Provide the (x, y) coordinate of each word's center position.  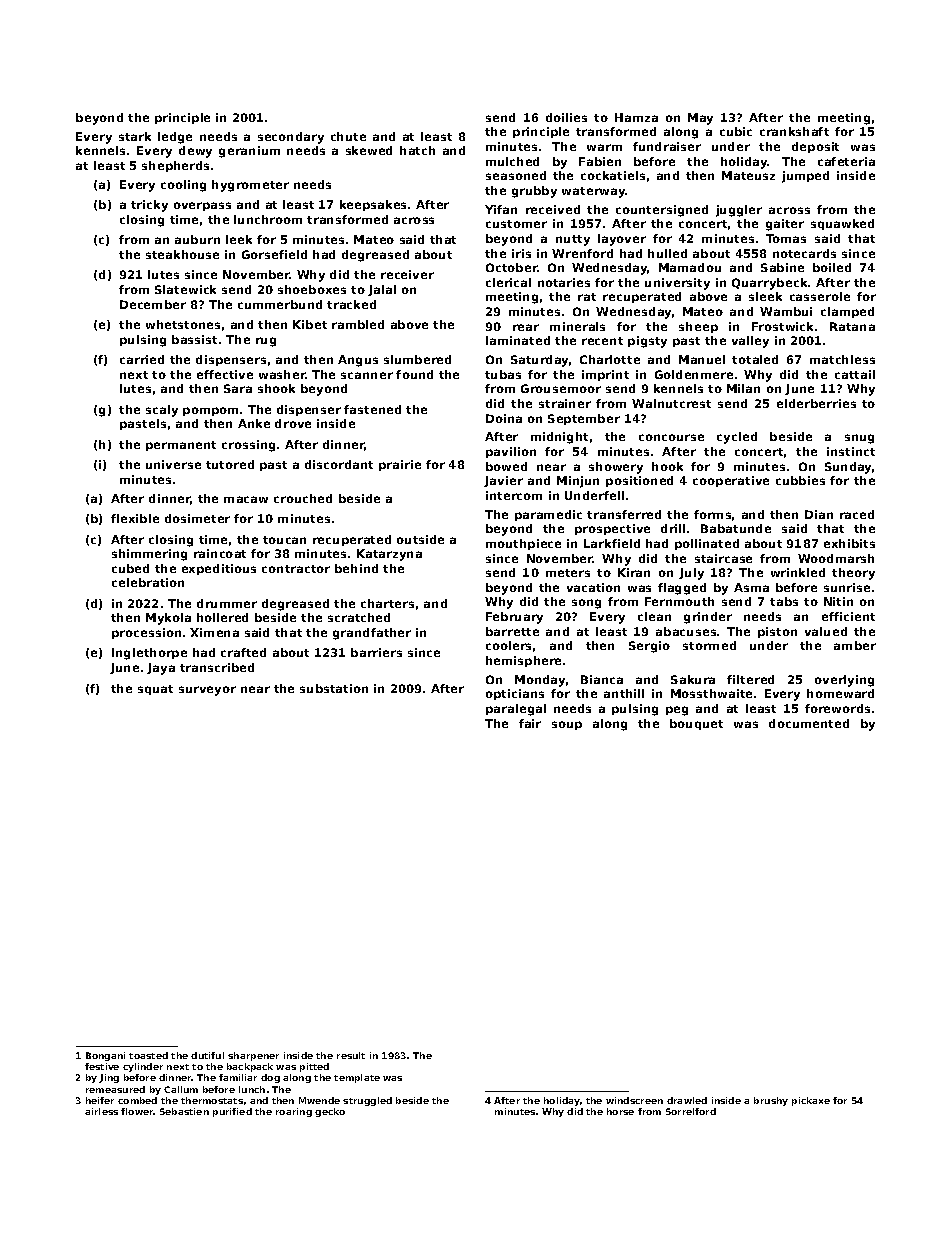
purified (232, 1112)
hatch (417, 150)
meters (568, 573)
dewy (195, 152)
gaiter (785, 225)
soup (567, 725)
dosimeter (197, 518)
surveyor (207, 691)
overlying (844, 681)
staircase (723, 558)
